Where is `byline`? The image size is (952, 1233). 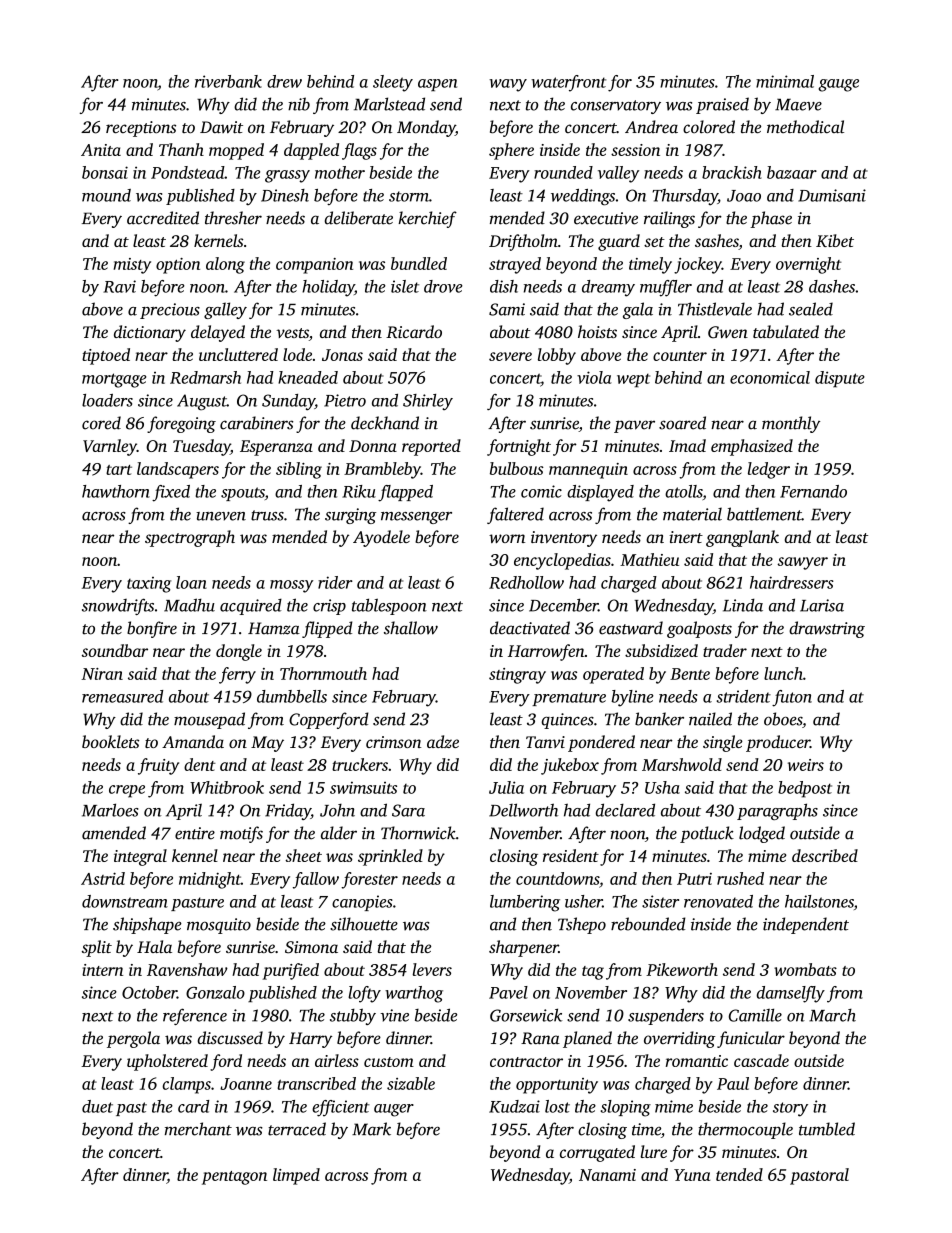 byline is located at coordinates (632, 698).
